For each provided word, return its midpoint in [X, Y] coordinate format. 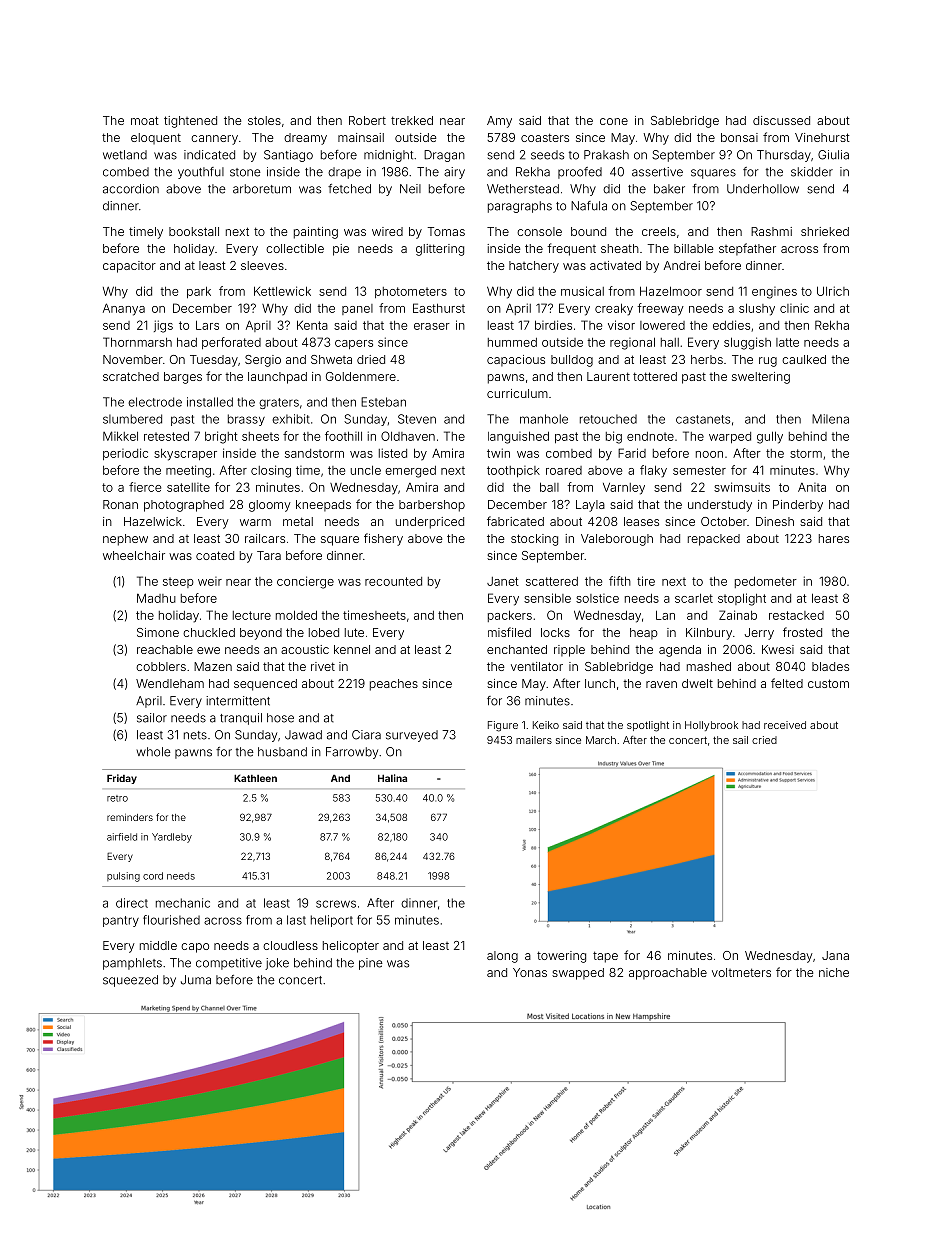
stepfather [747, 249]
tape [605, 957]
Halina [392, 778]
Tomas [446, 231]
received [785, 725]
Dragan [444, 156]
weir [210, 581]
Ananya [124, 309]
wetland [125, 155]
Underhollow [763, 189]
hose [280, 718]
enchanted [517, 649]
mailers [534, 740]
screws [336, 904]
